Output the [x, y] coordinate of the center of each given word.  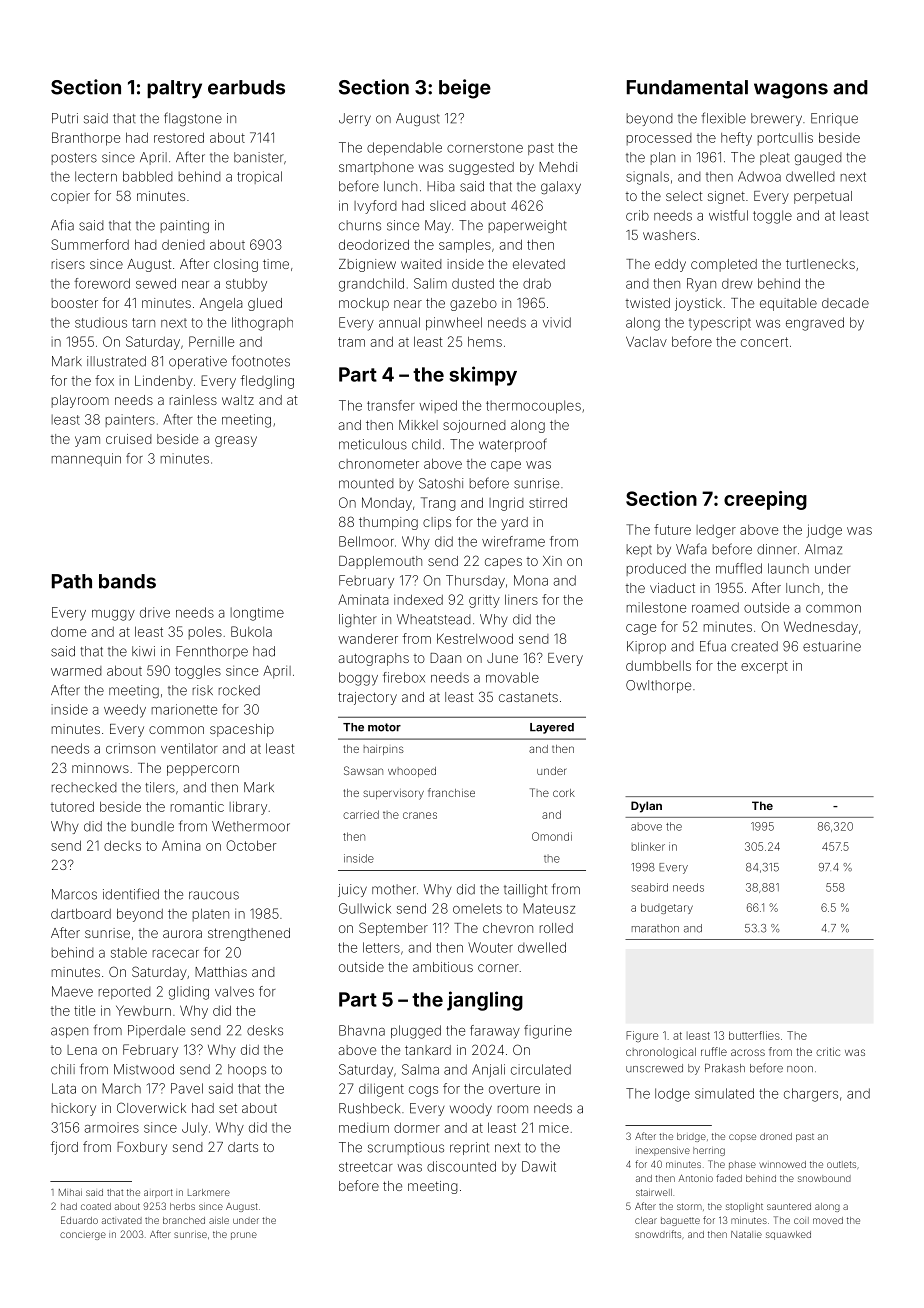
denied [183, 244]
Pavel [187, 1088]
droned [776, 1136]
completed [724, 265]
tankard [428, 1050]
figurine [548, 1032]
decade [845, 303]
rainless [193, 400]
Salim [430, 283]
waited [421, 264]
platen [211, 914]
